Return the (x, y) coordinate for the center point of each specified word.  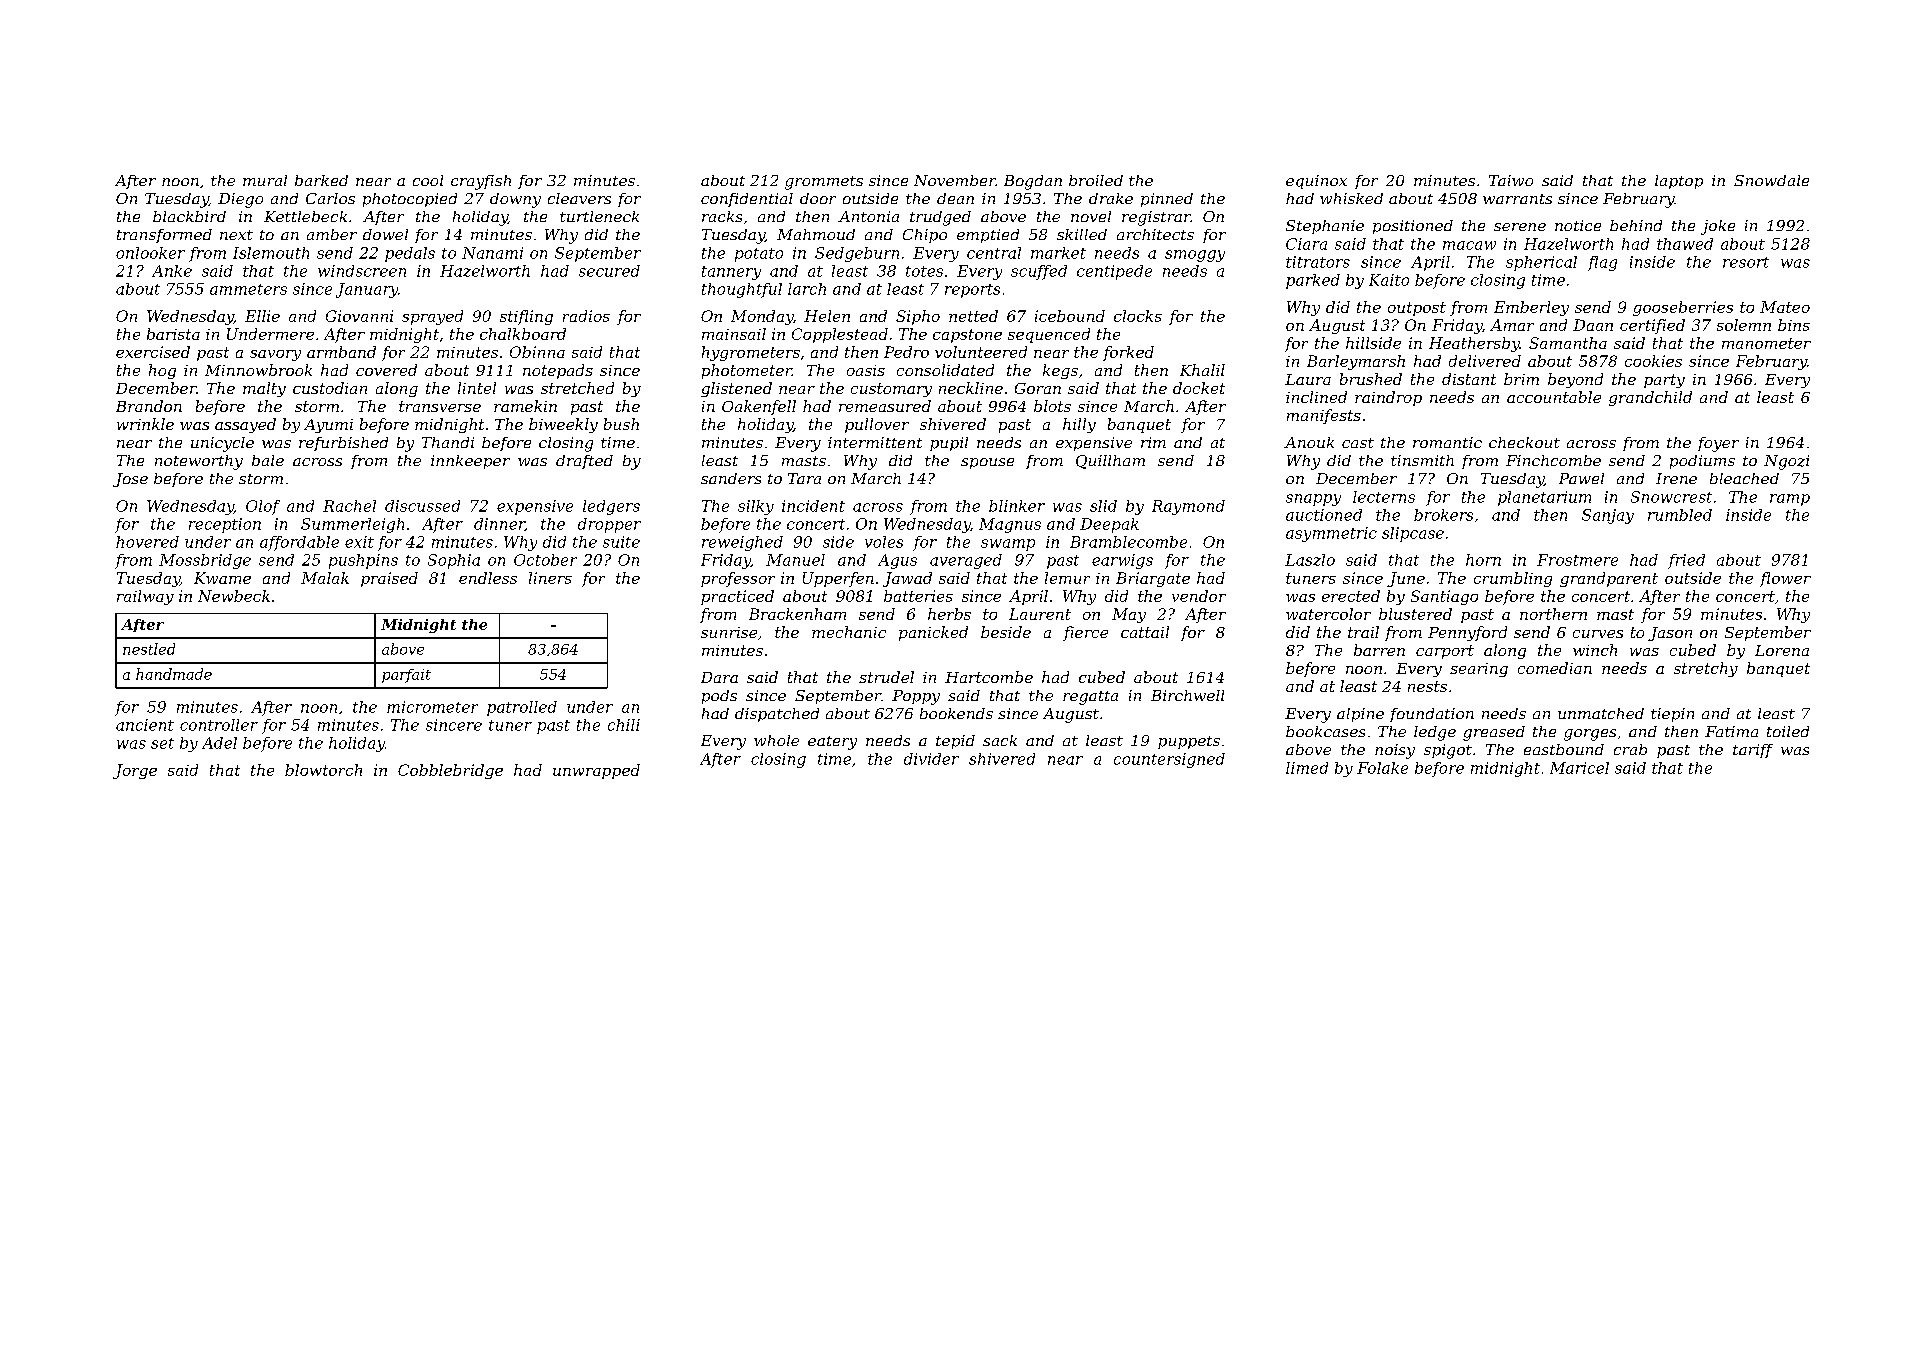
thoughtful (742, 290)
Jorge (135, 771)
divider (931, 759)
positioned (1413, 227)
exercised (153, 352)
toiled (1788, 731)
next (236, 235)
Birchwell (1187, 695)
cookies (1653, 361)
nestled (149, 649)
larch (807, 289)
